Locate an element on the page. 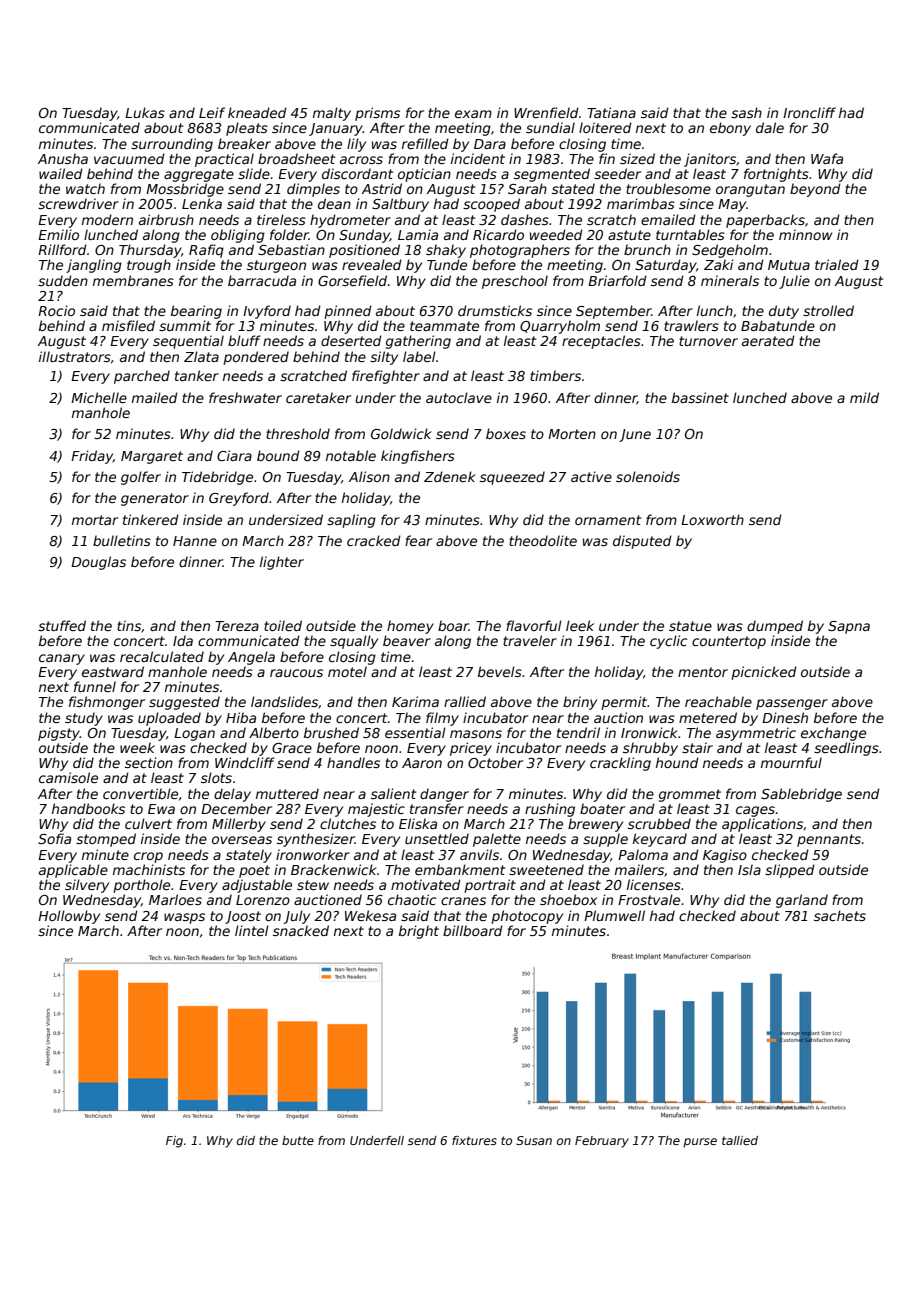 The height and width of the document is (1308, 924). applicable is located at coordinates (73, 871).
